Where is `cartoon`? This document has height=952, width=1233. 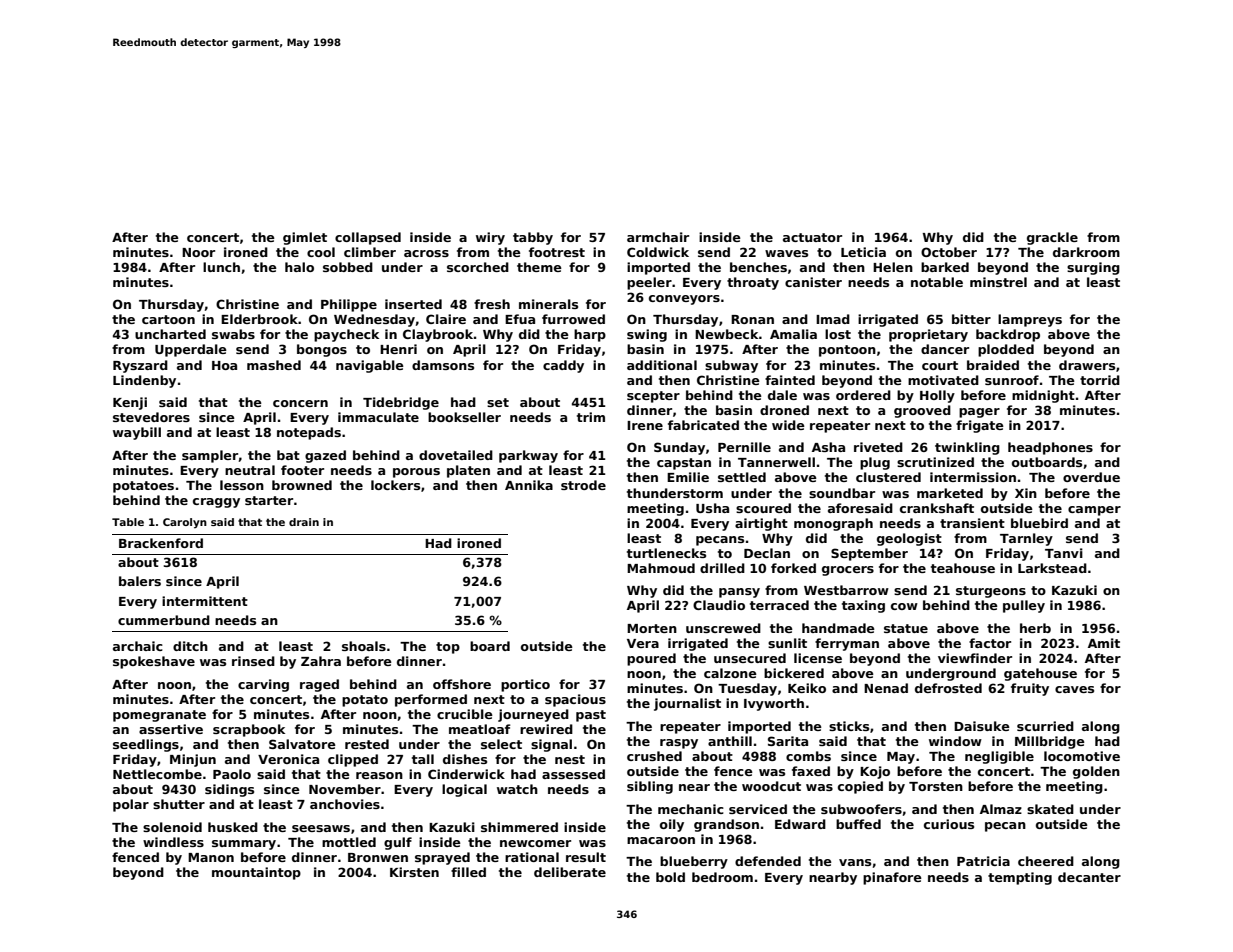 cartoon is located at coordinates (168, 319).
